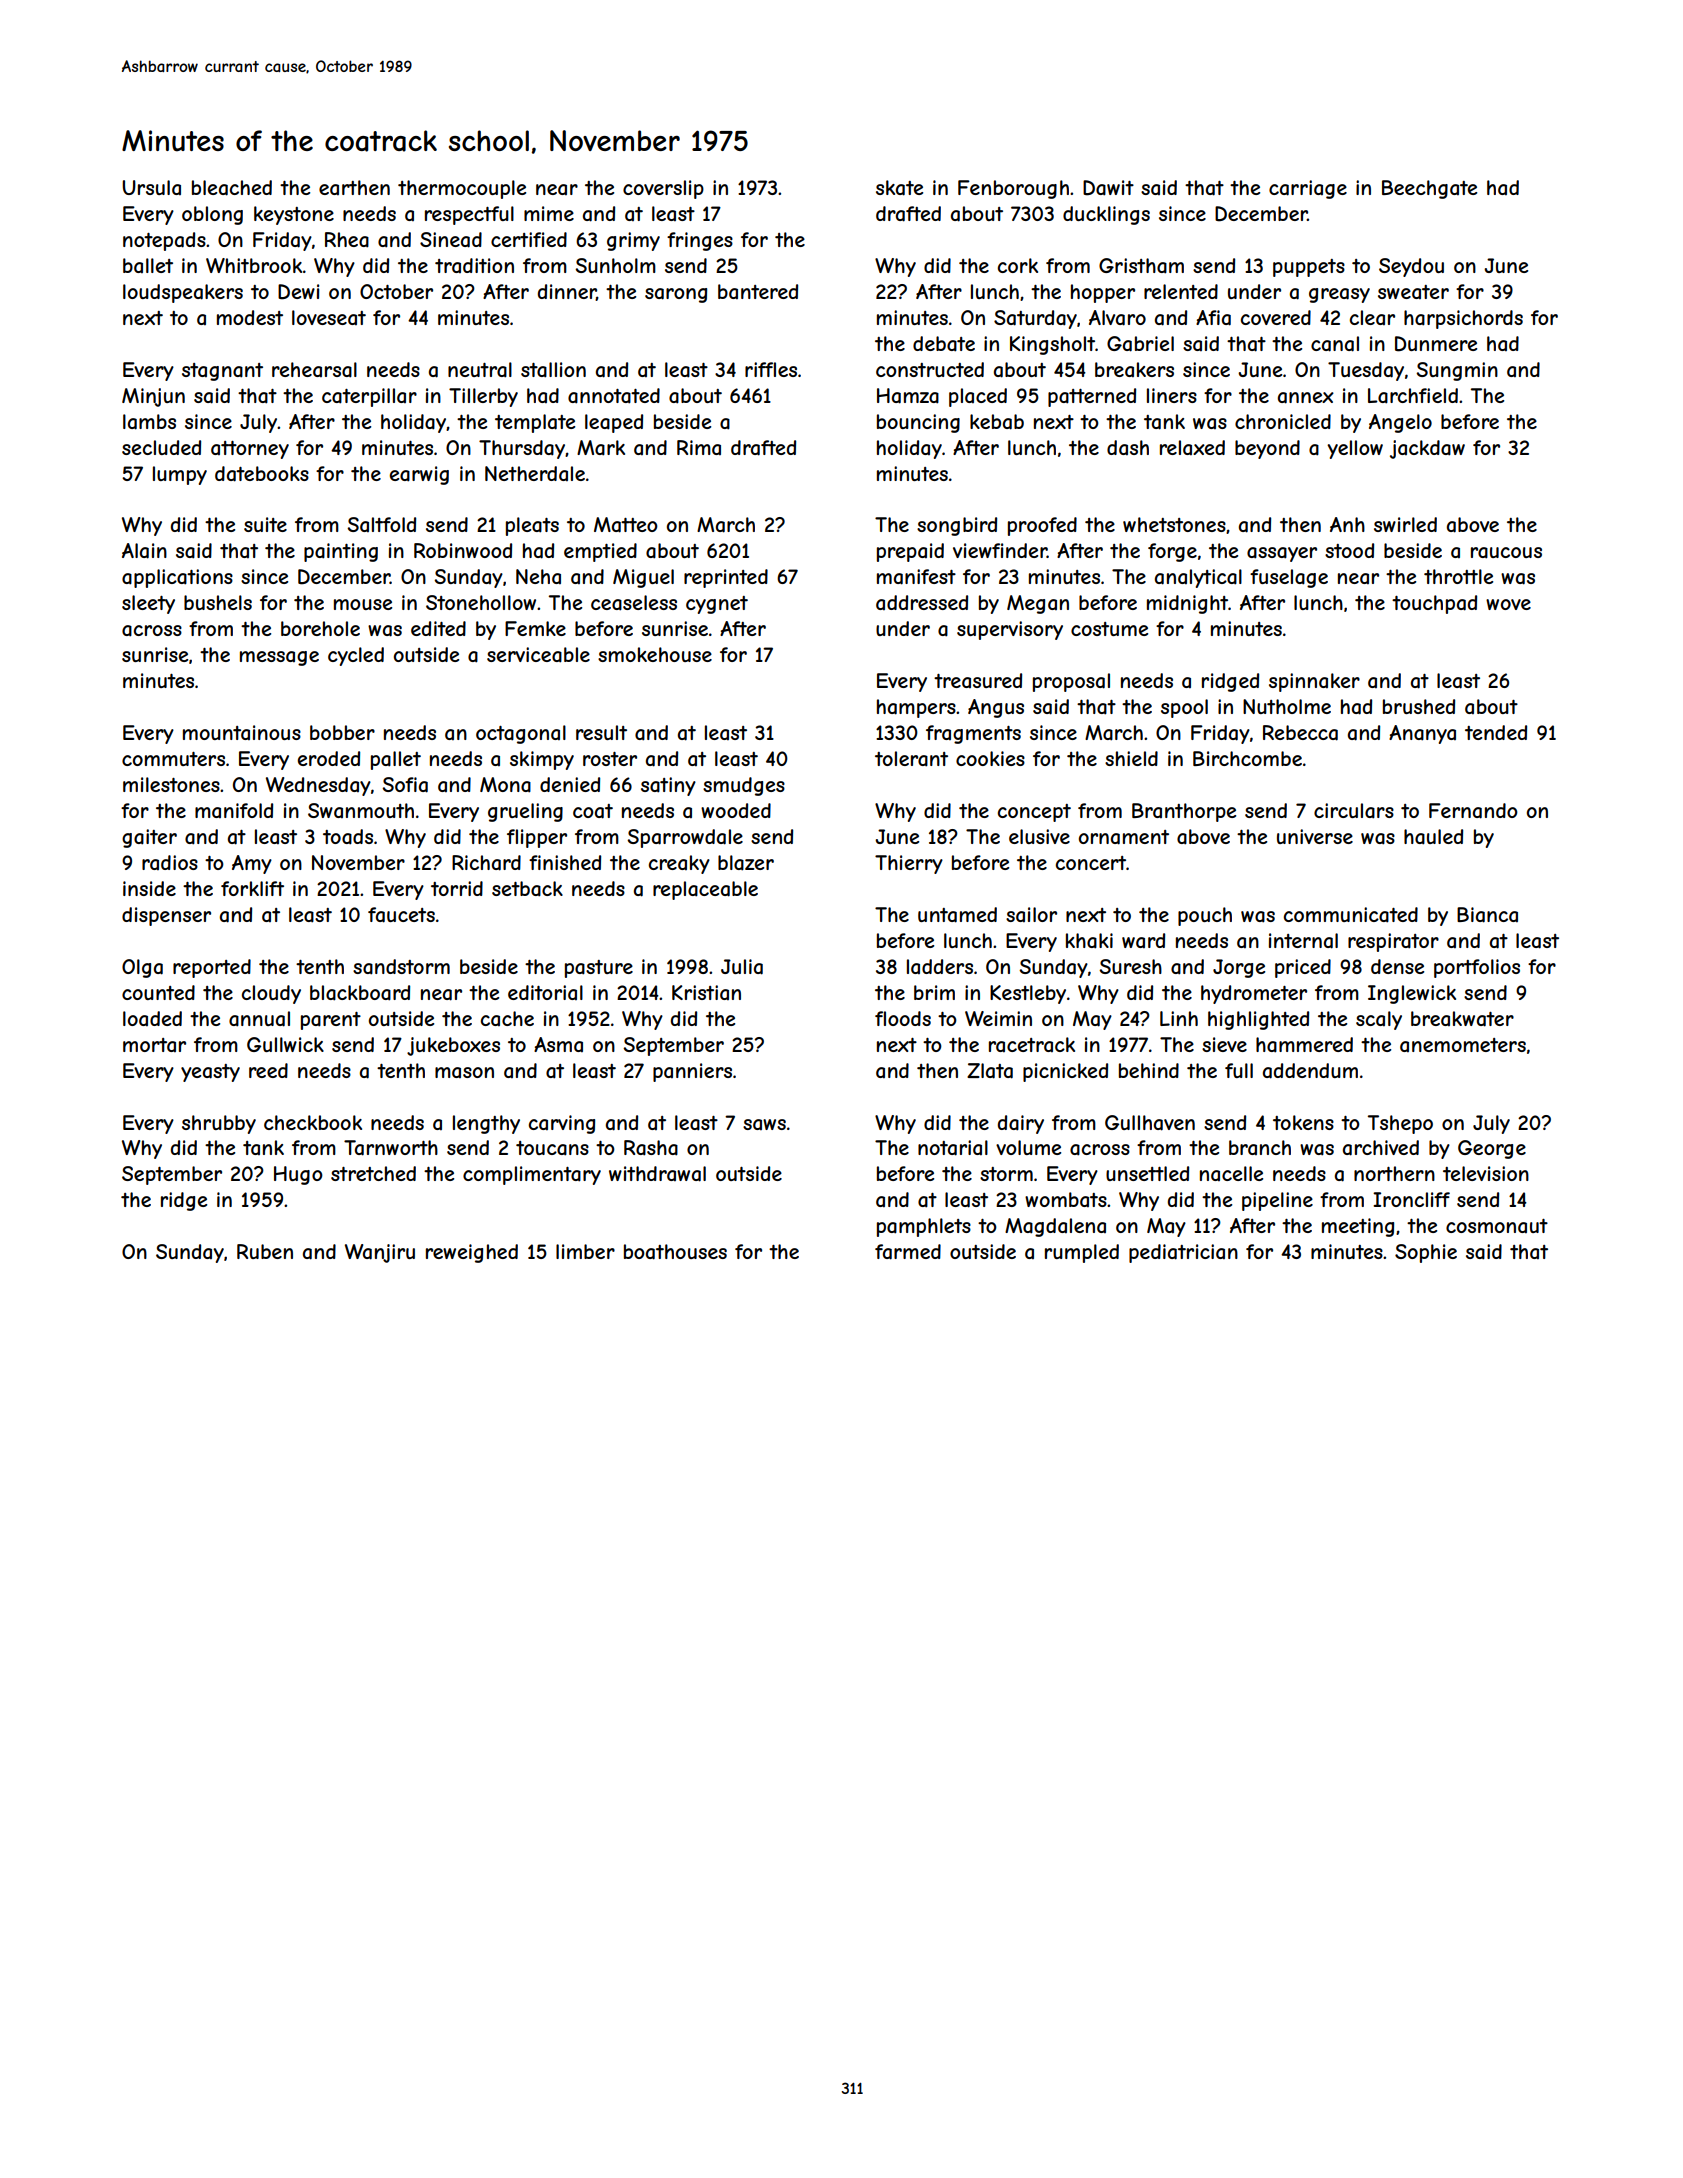 Image resolution: width=1683 pixels, height=2178 pixels. What do you see at coordinates (486, 863) in the screenshot?
I see `Richard` at bounding box center [486, 863].
